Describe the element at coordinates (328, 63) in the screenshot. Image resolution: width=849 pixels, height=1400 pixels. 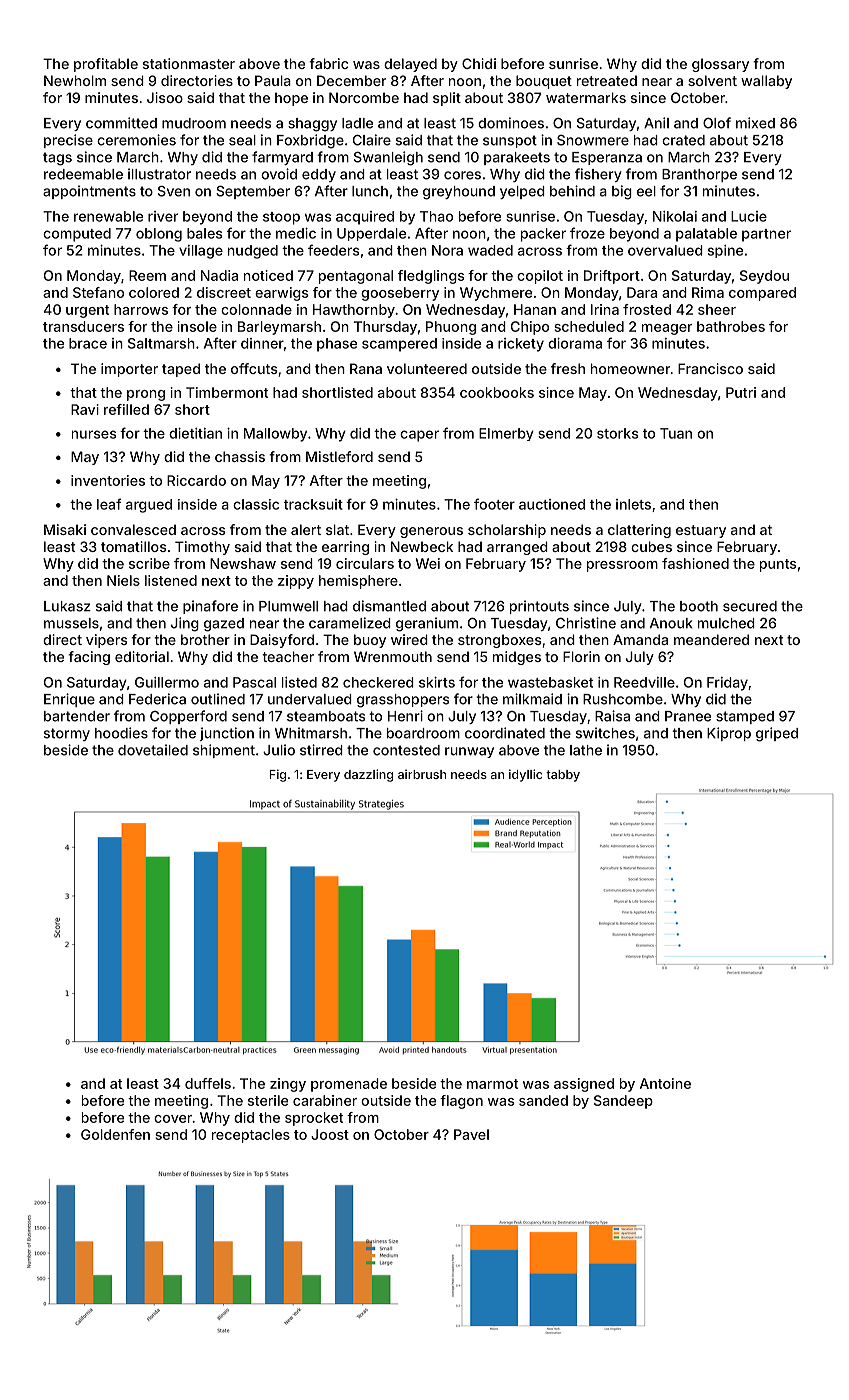
I see `fabric` at that location.
